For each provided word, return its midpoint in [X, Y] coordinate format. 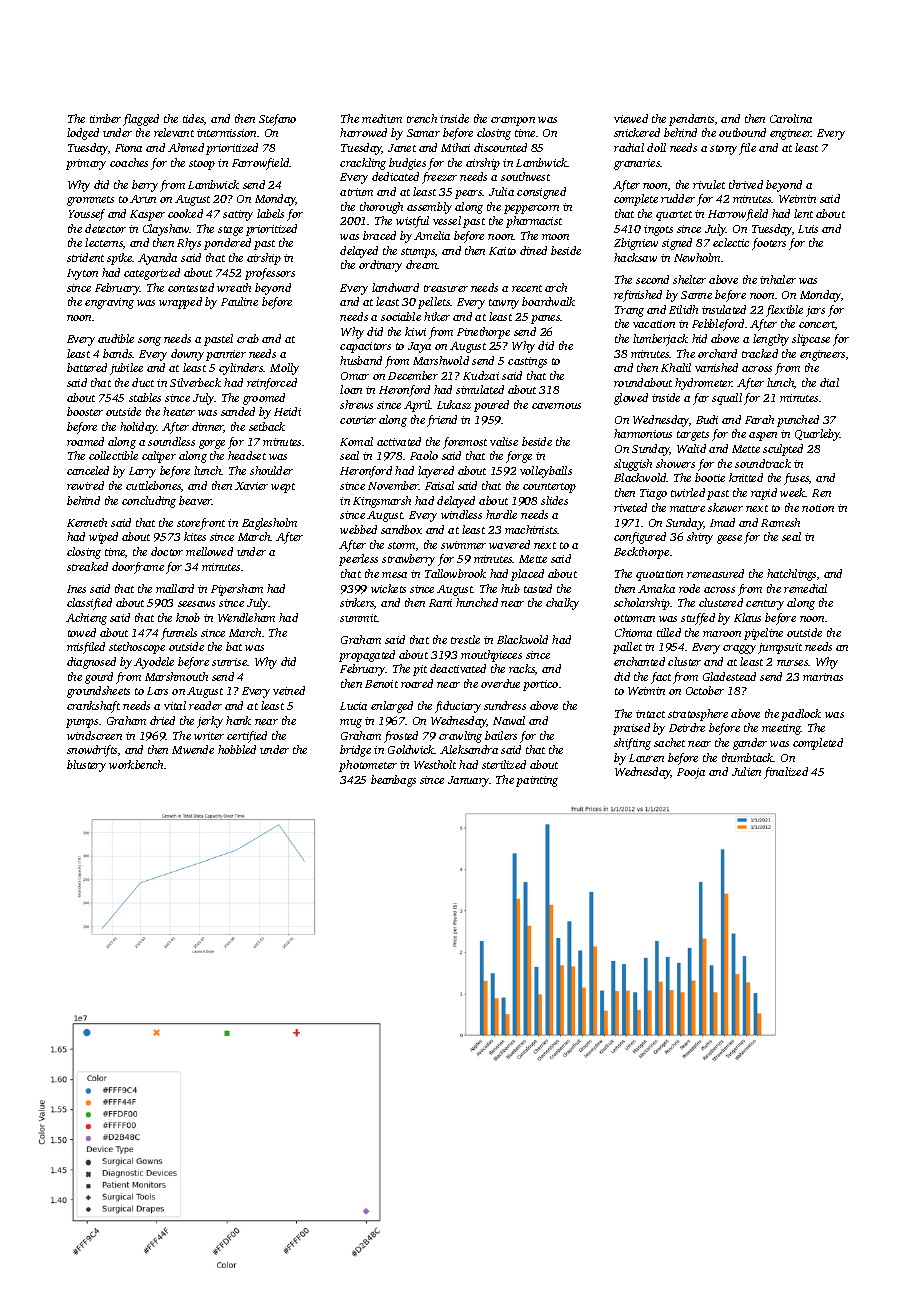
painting [537, 781]
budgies [407, 164]
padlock [801, 715]
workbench [136, 764]
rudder [678, 198]
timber [105, 118]
